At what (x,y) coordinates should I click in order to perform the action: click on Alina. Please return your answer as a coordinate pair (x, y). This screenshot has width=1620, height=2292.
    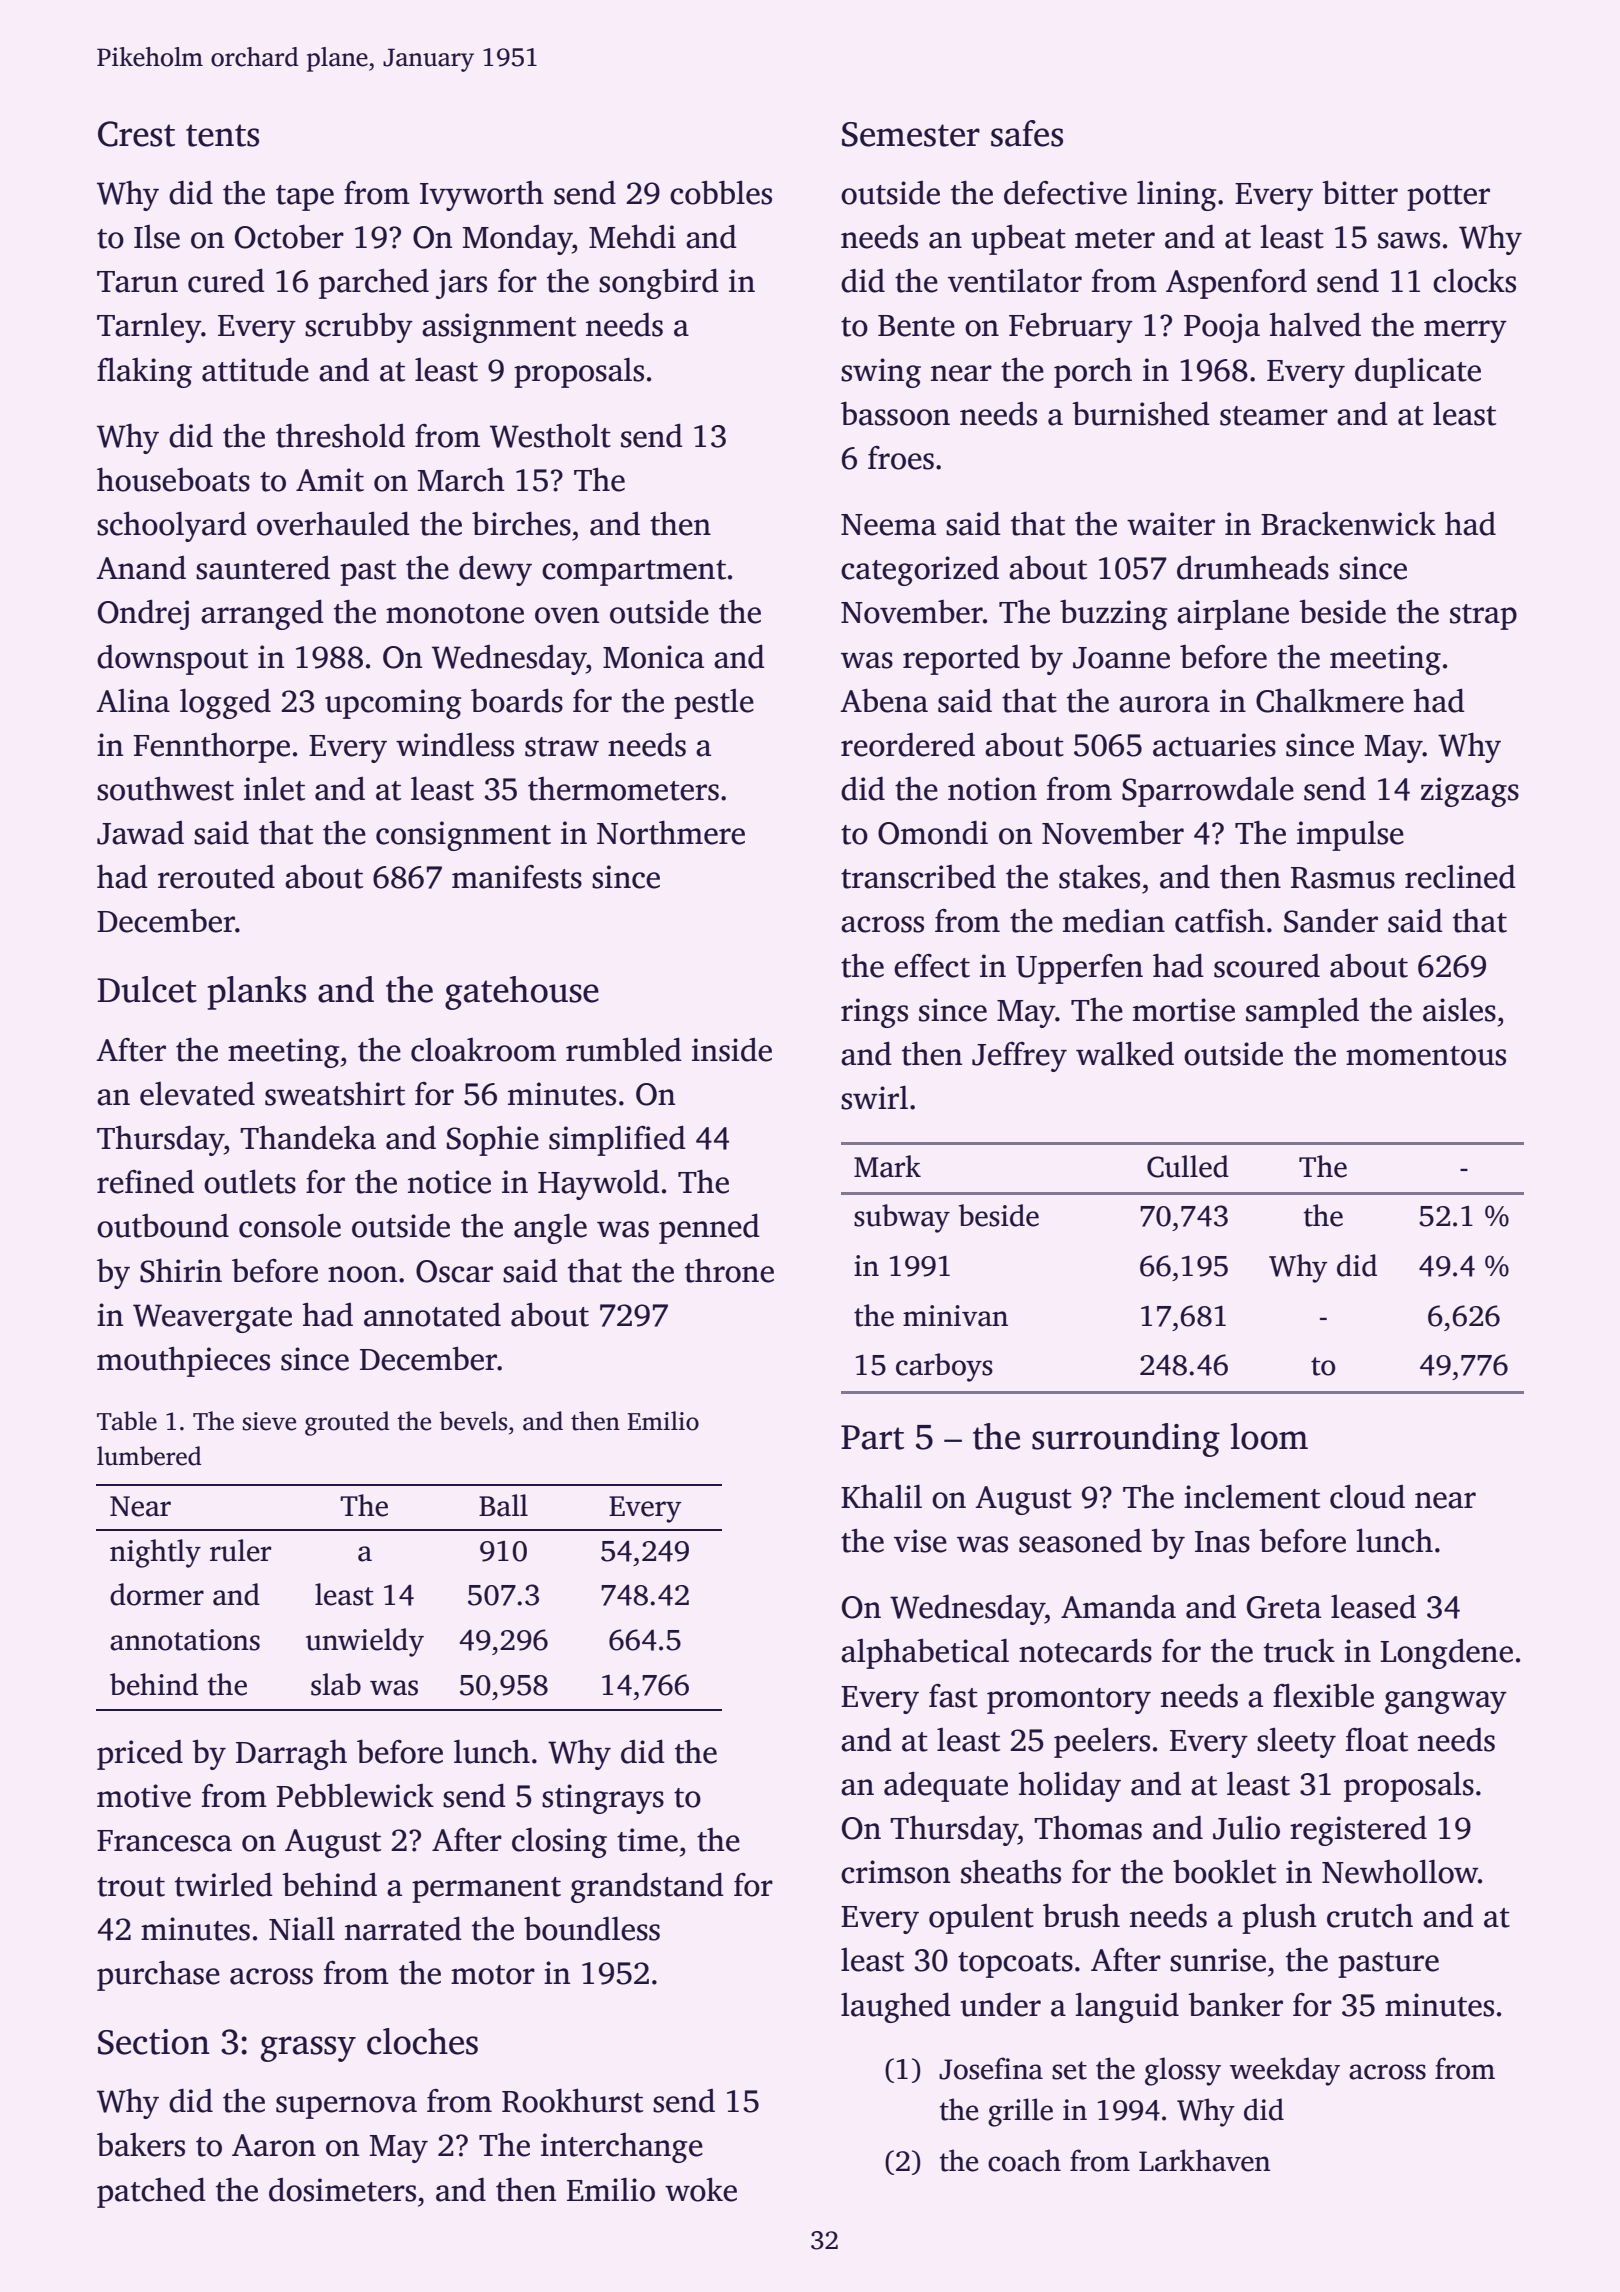
    Looking at the image, I should click on (133, 701).
